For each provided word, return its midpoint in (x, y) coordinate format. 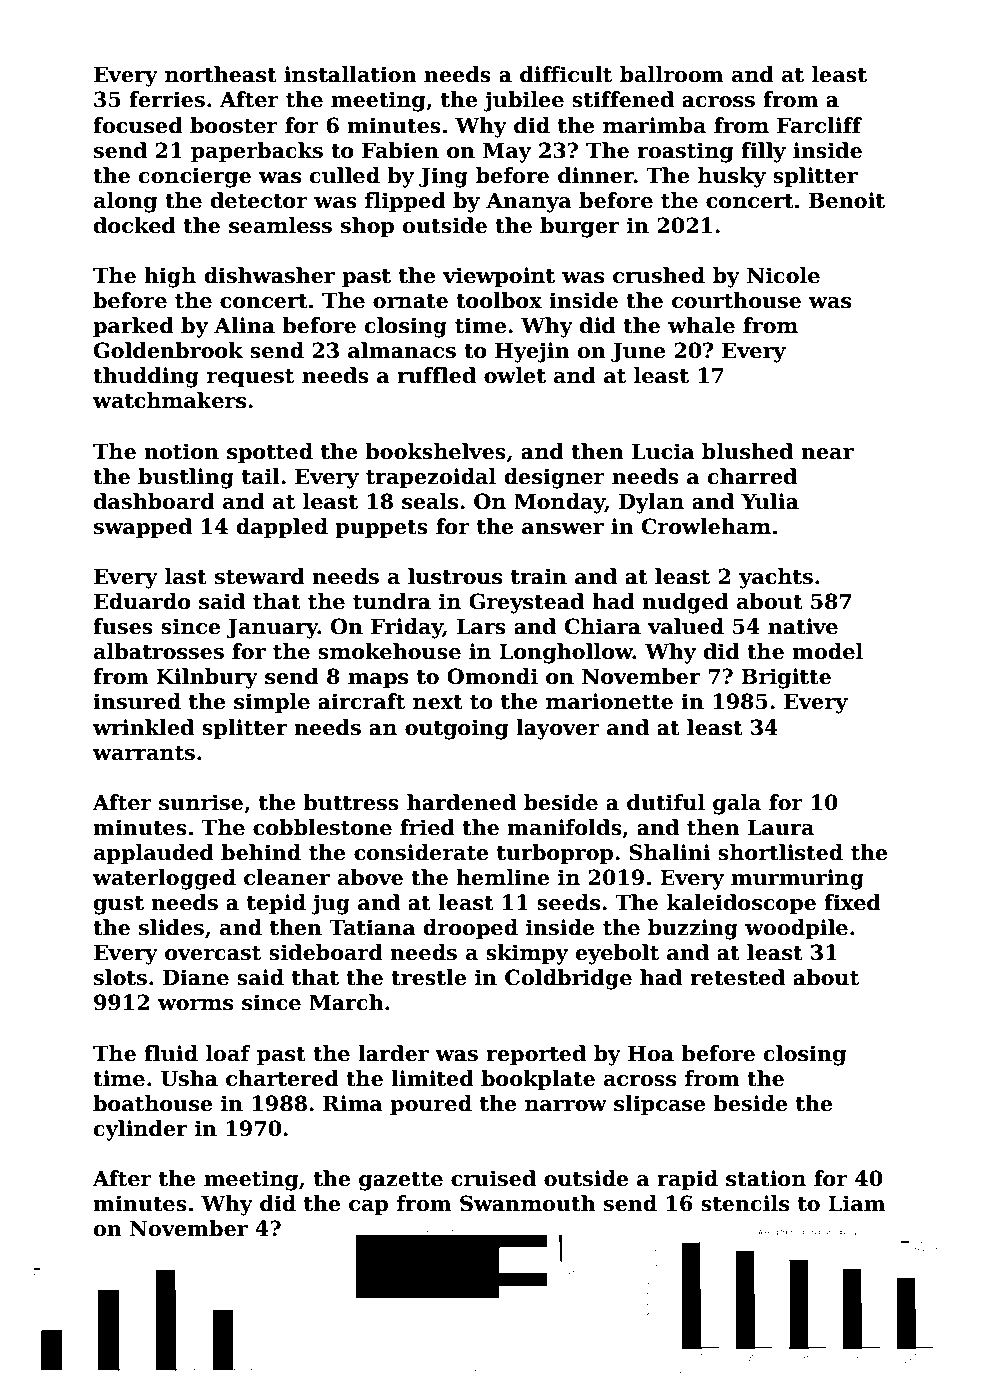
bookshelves (435, 451)
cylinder (140, 1130)
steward (260, 576)
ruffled (436, 375)
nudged (685, 603)
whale (701, 325)
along (125, 202)
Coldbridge (568, 979)
